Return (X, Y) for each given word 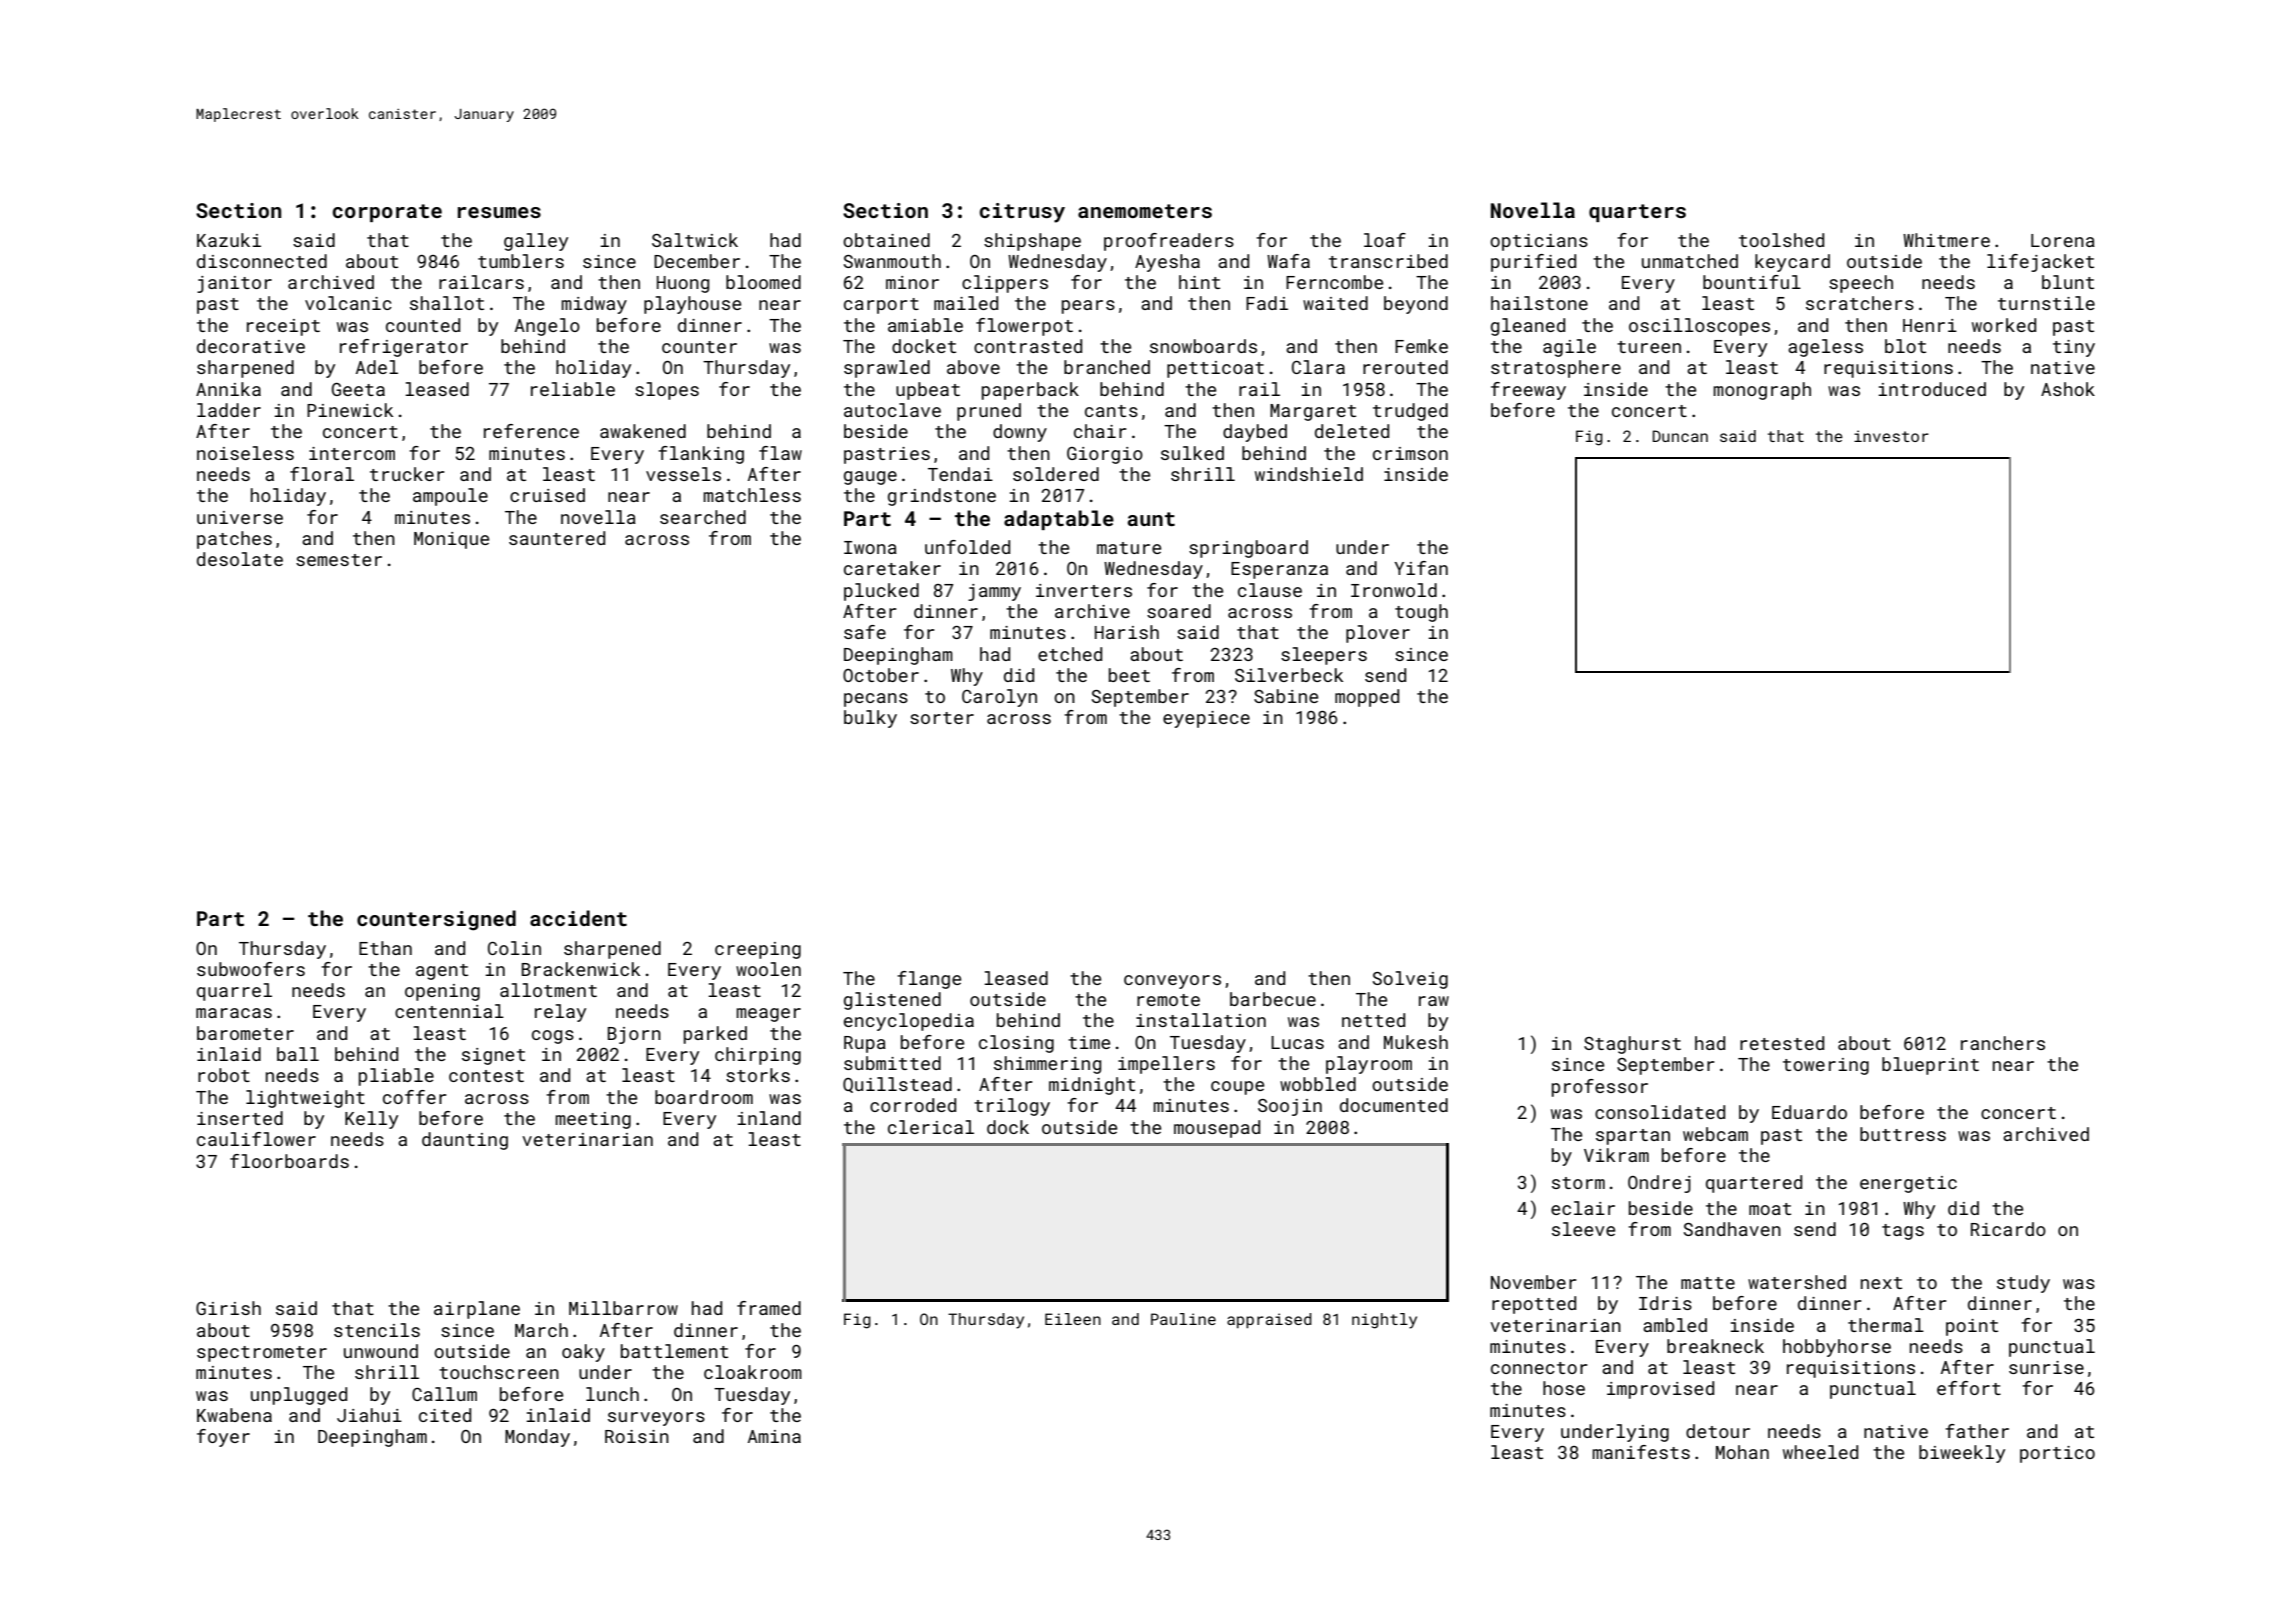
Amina (774, 1436)
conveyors (1172, 982)
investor (1891, 436)
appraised (1269, 1321)
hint (1199, 282)
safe (865, 632)
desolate (240, 559)
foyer (223, 1438)
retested (1782, 1043)
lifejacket (2040, 263)
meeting (593, 1120)
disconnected (262, 261)
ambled (1675, 1325)
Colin (514, 948)
